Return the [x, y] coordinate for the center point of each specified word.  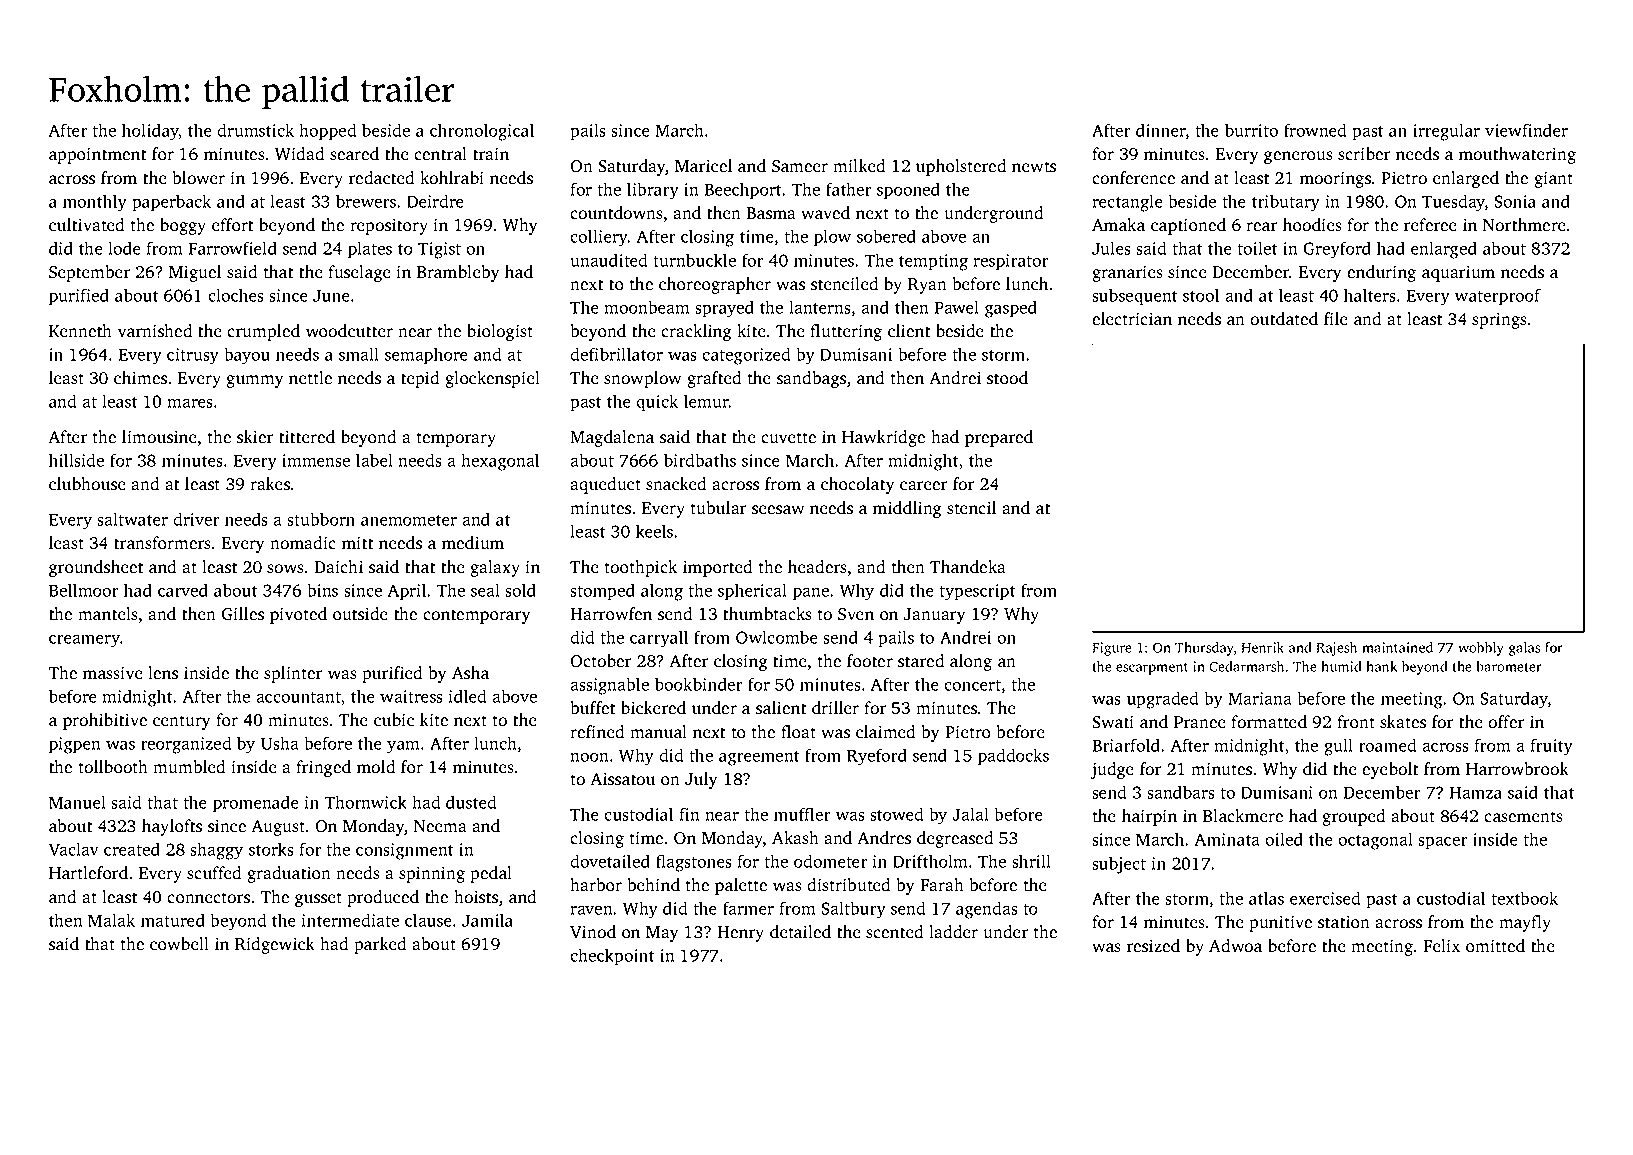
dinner [1161, 130]
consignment [404, 851]
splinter [293, 674]
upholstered [961, 167]
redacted [381, 178]
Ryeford [877, 757]
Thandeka [968, 567]
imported [717, 568]
